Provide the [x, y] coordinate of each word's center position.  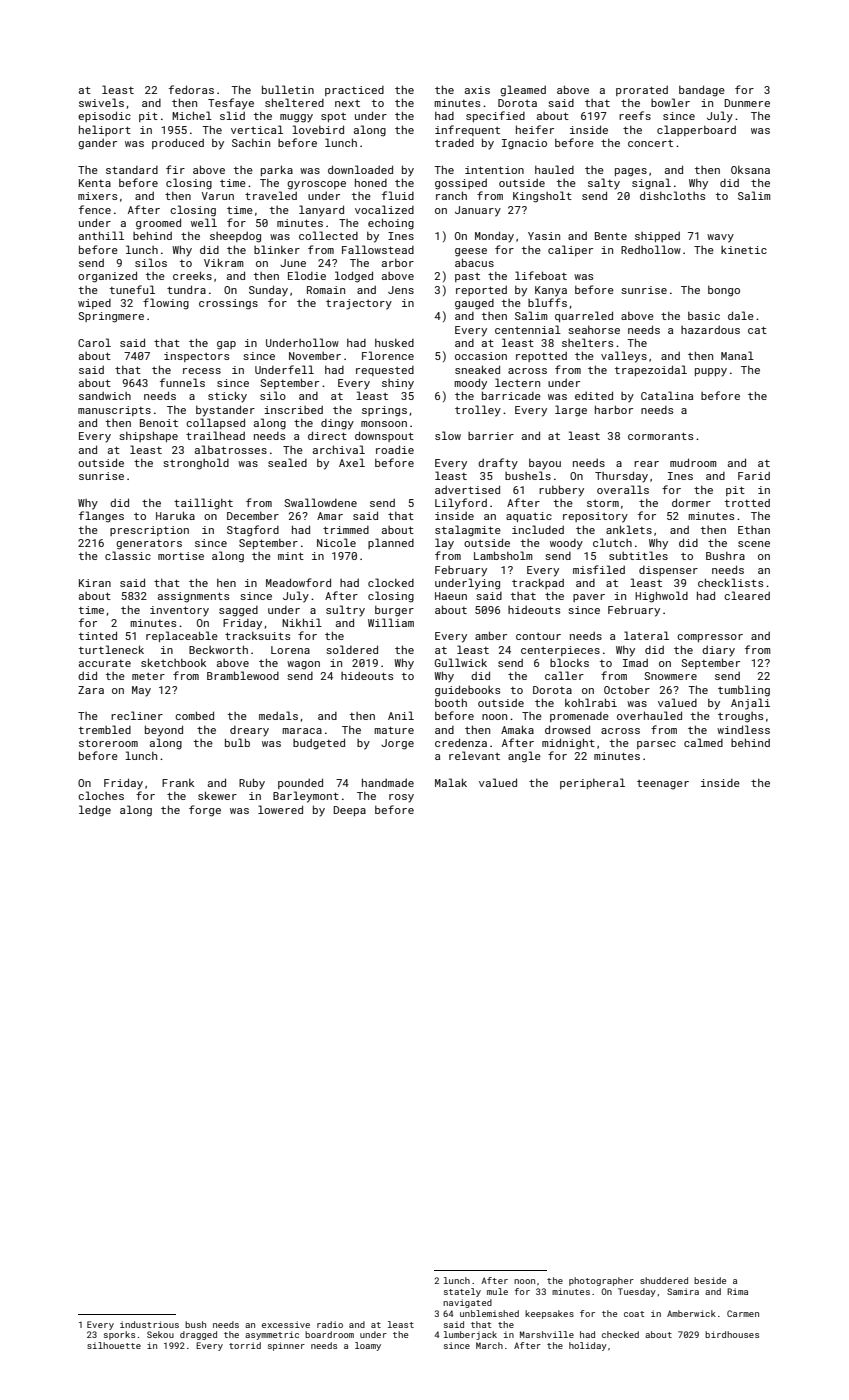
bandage [702, 91]
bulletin [288, 89]
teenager [663, 785]
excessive [286, 1324]
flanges [101, 517]
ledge [95, 811]
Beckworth [218, 649]
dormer [691, 502]
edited [594, 395]
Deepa [349, 811]
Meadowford [298, 582]
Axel [352, 462]
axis [477, 90]
